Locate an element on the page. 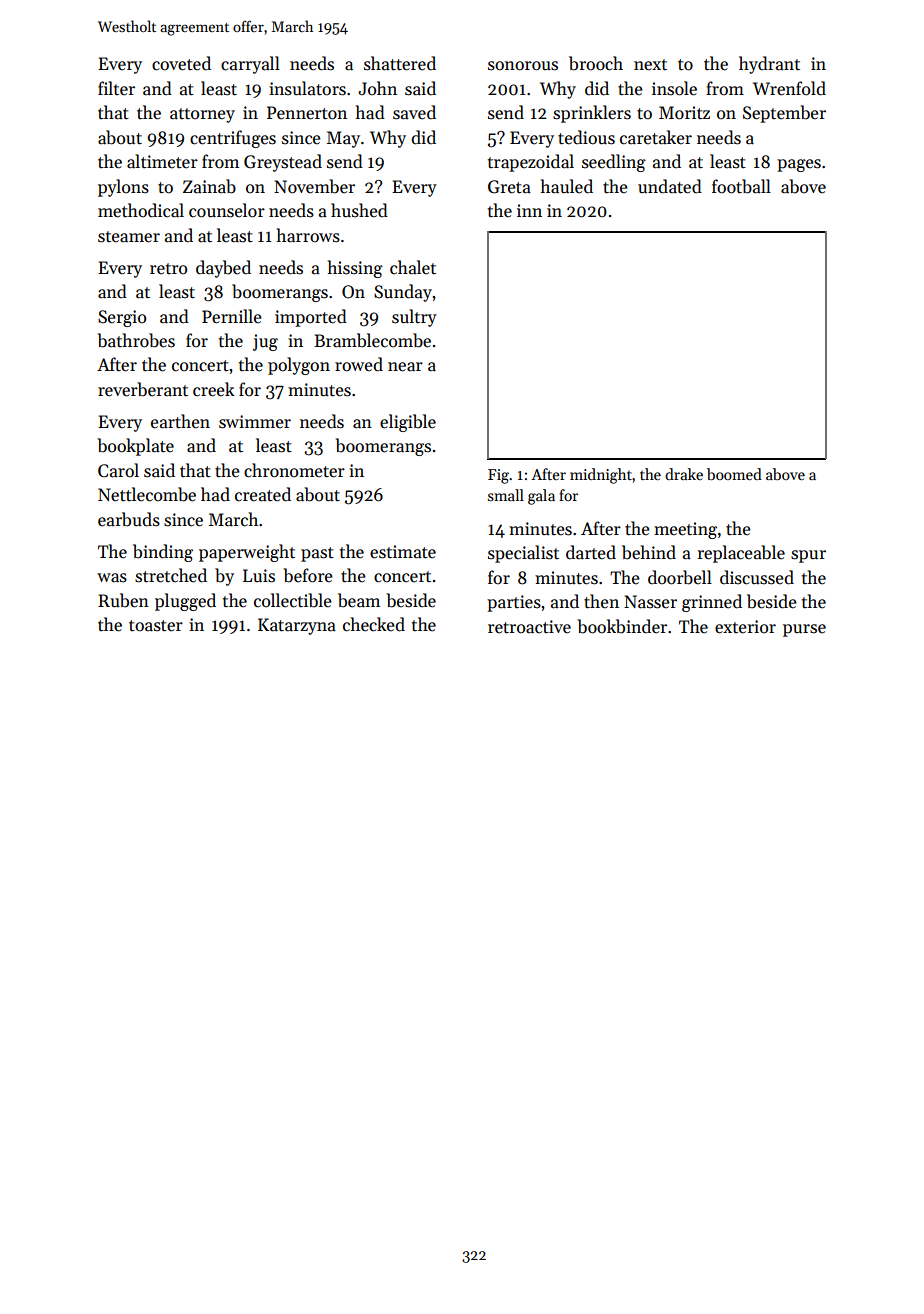  chalet is located at coordinates (413, 267).
